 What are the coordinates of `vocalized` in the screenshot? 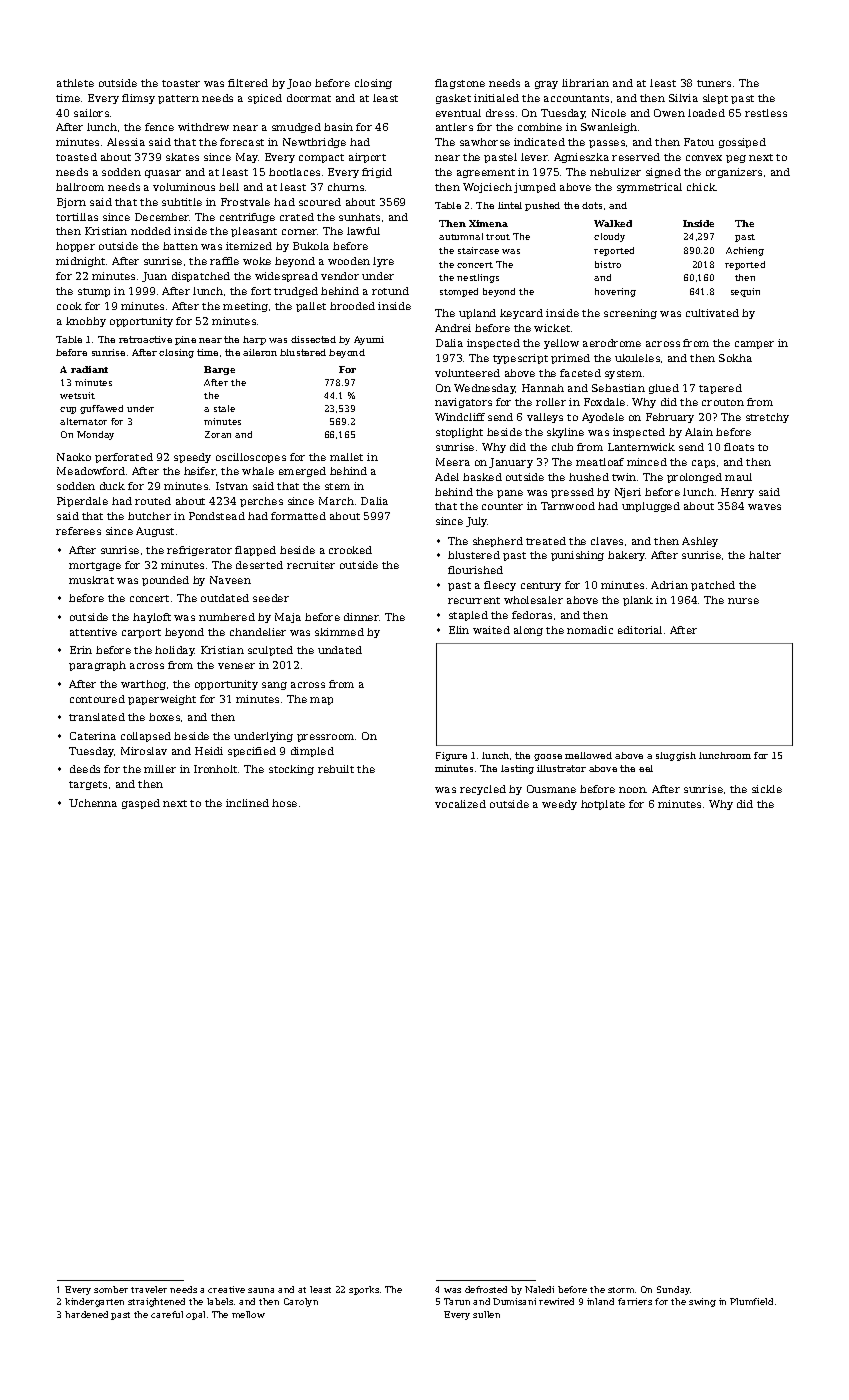 It's located at (460, 804).
